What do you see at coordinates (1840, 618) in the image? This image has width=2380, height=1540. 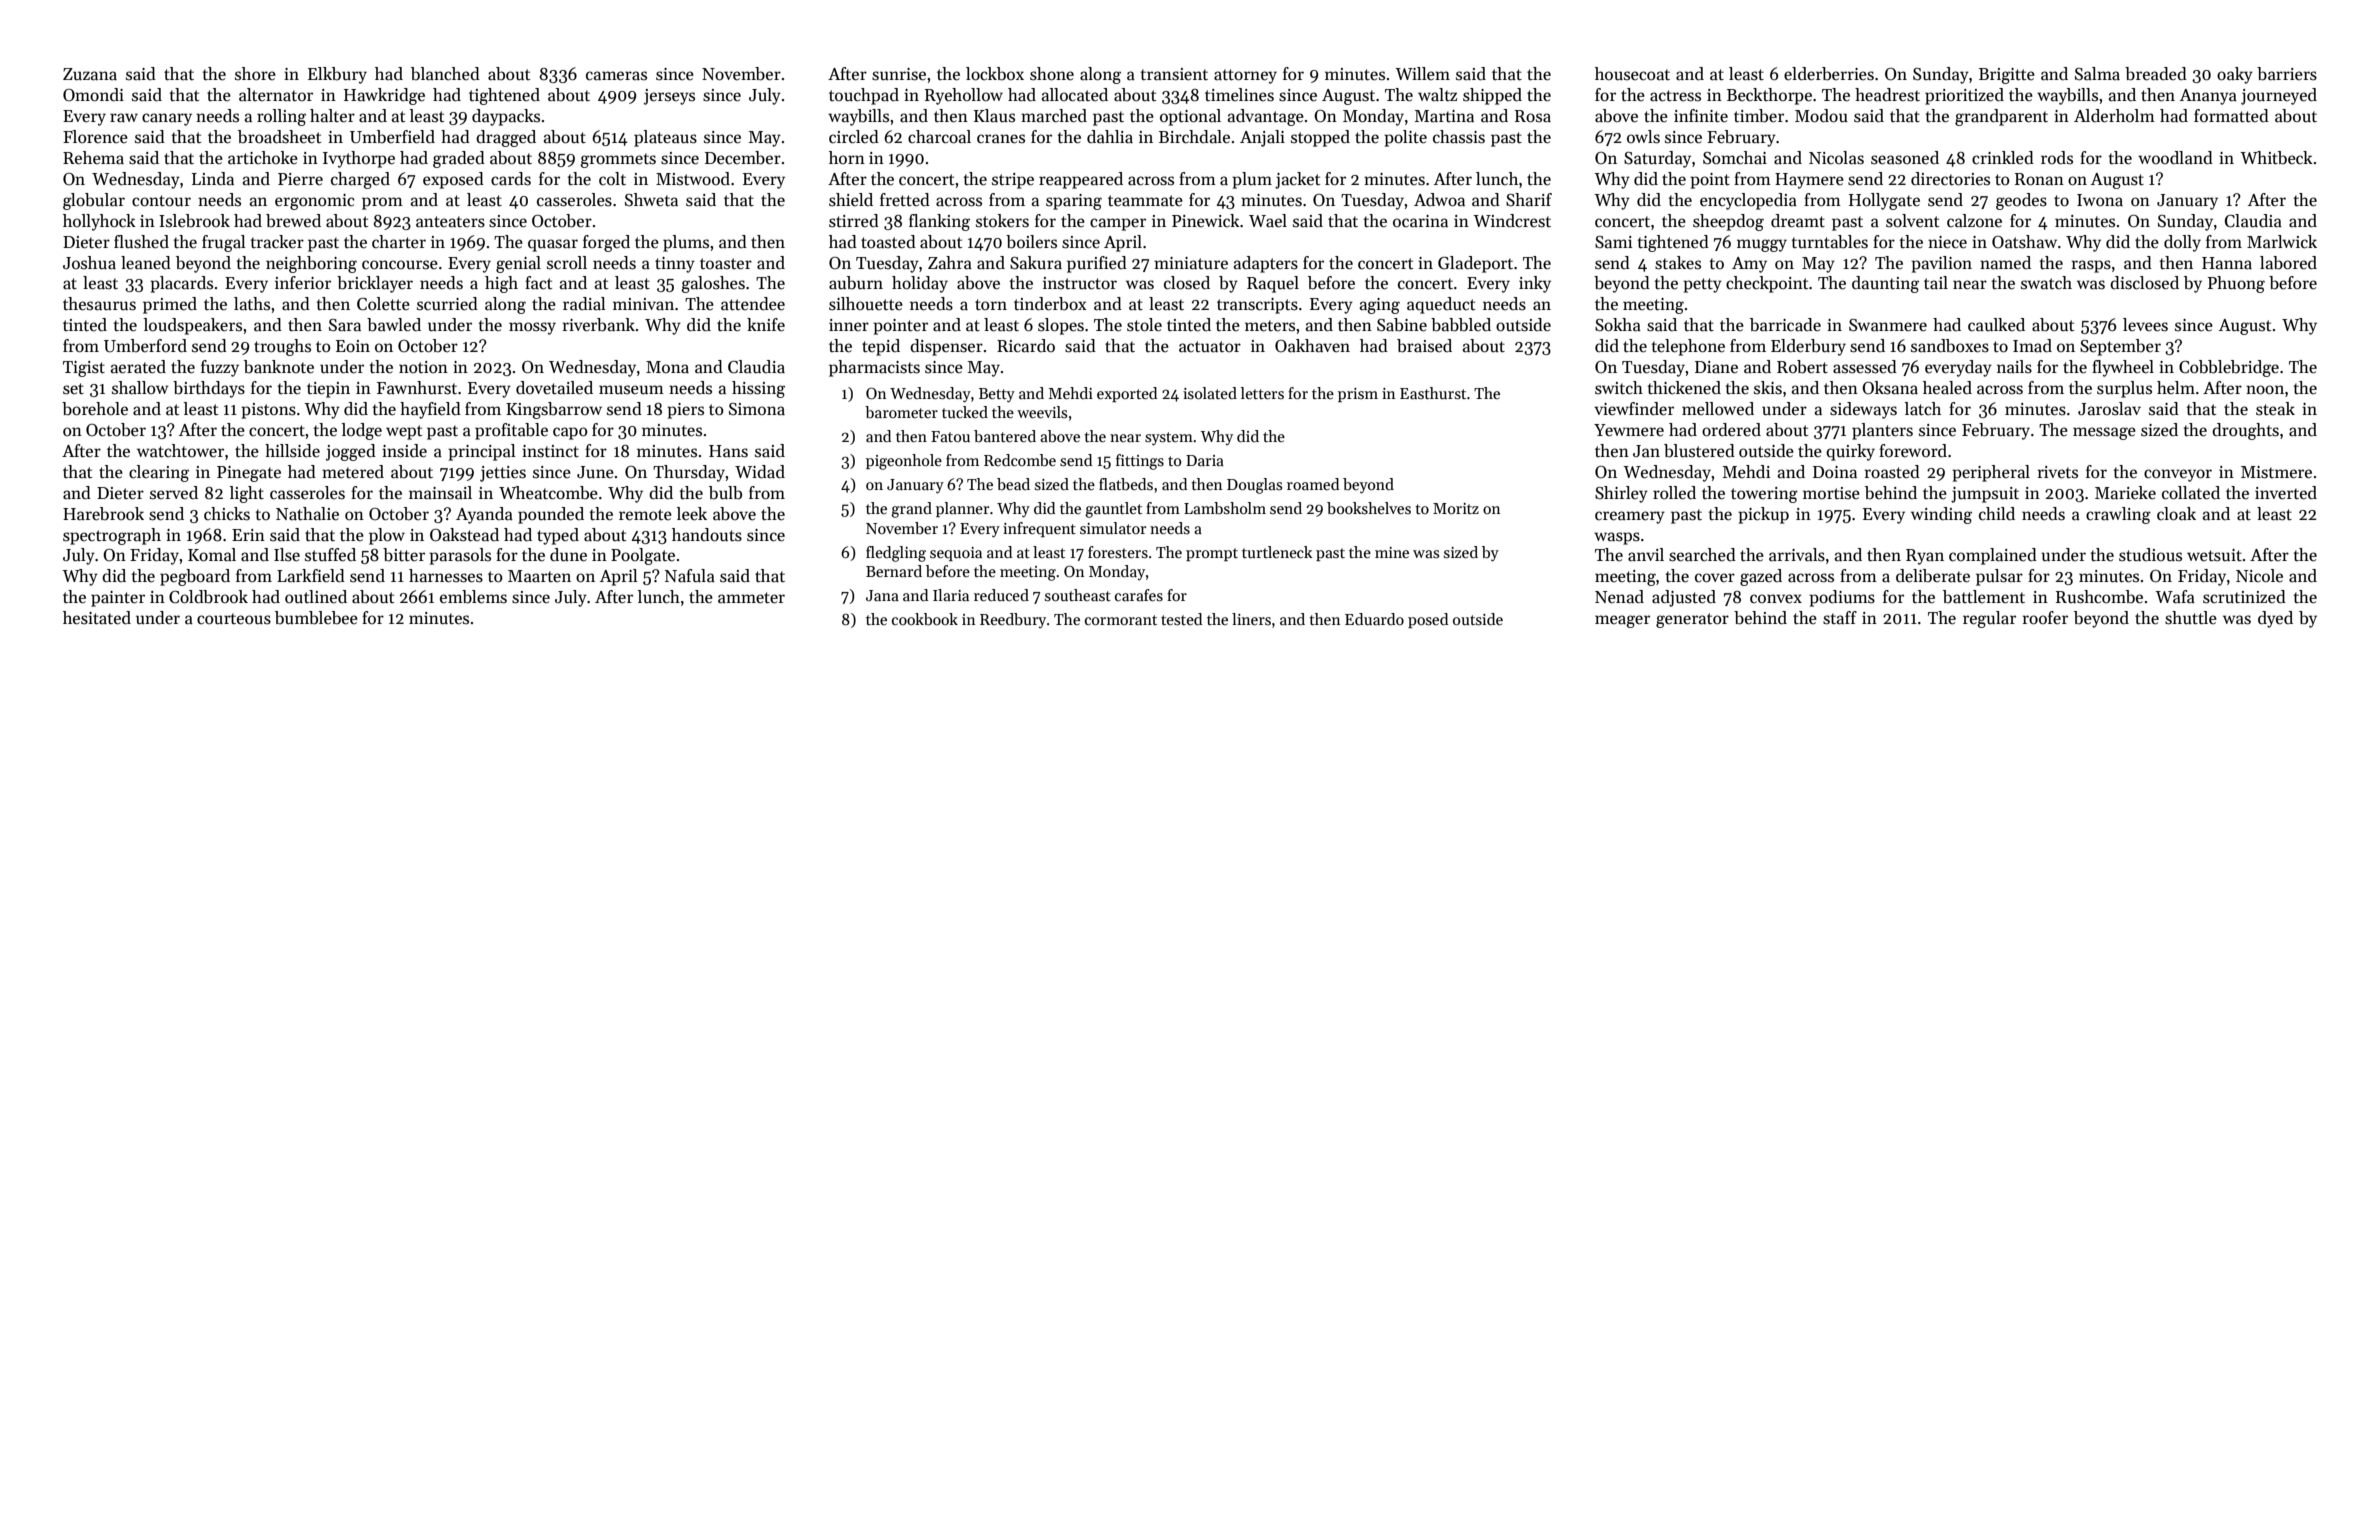 I see `staff` at bounding box center [1840, 618].
